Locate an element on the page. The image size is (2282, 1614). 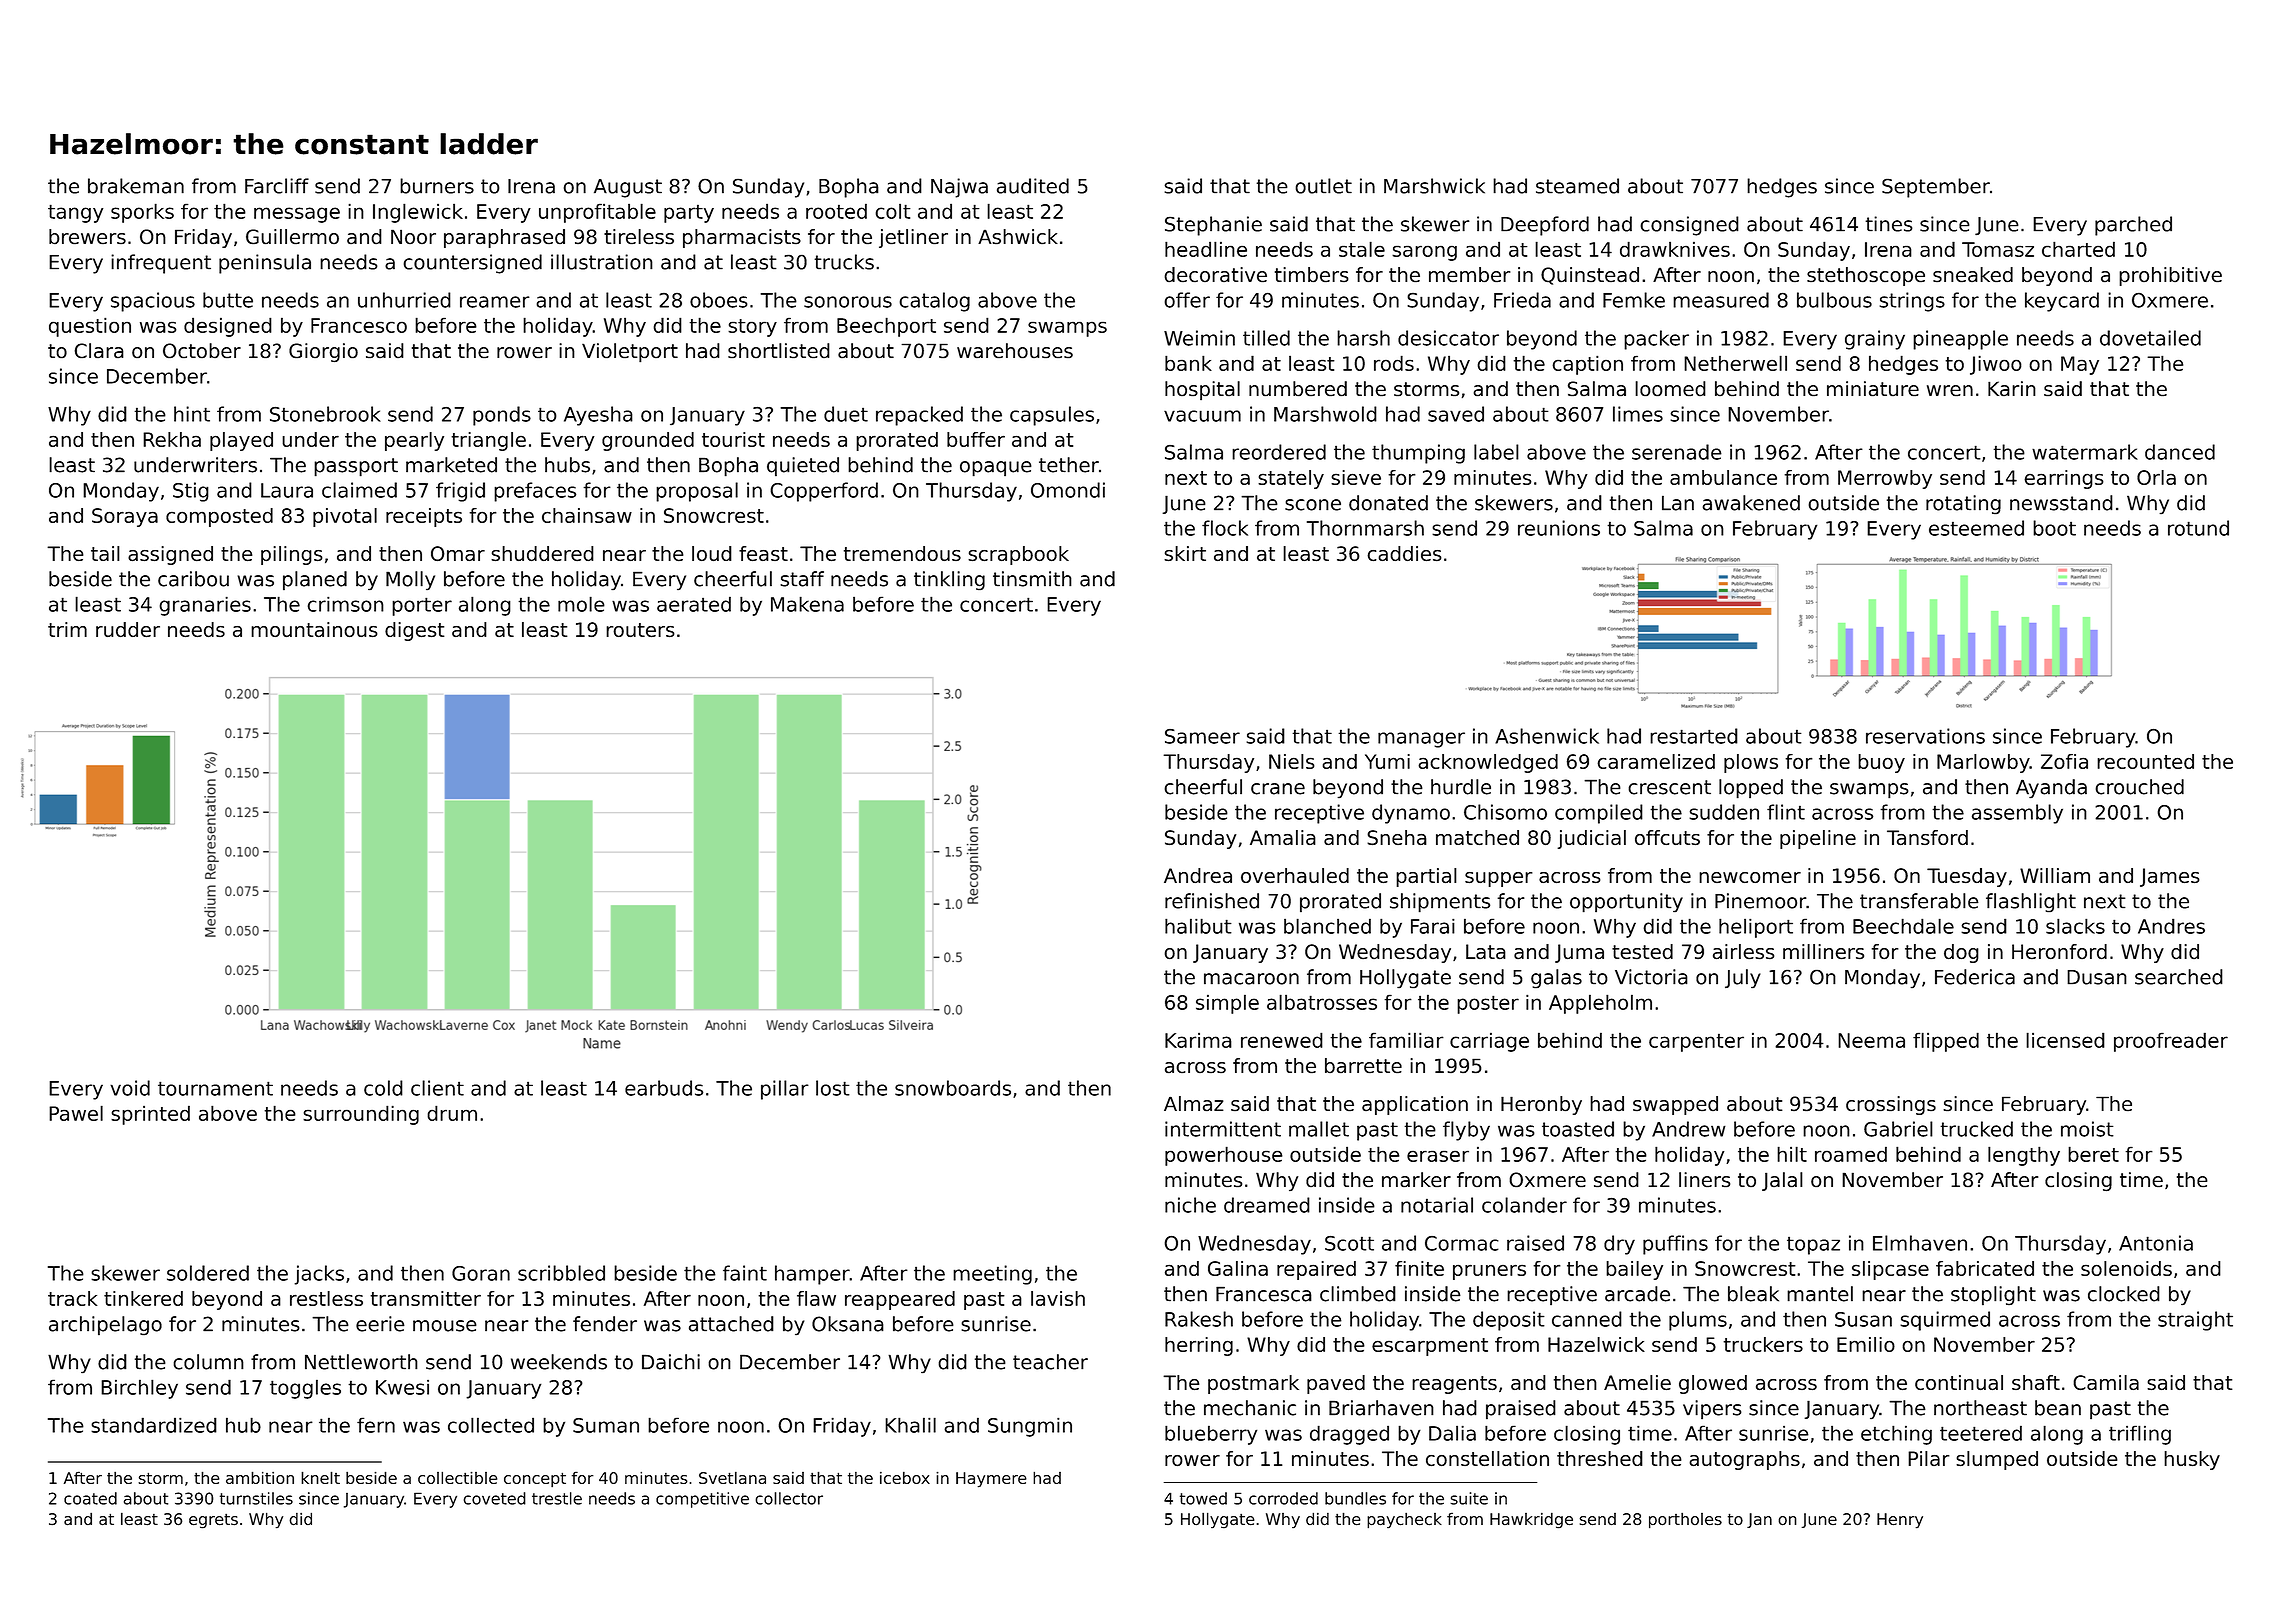
thumping is located at coordinates (1418, 454).
